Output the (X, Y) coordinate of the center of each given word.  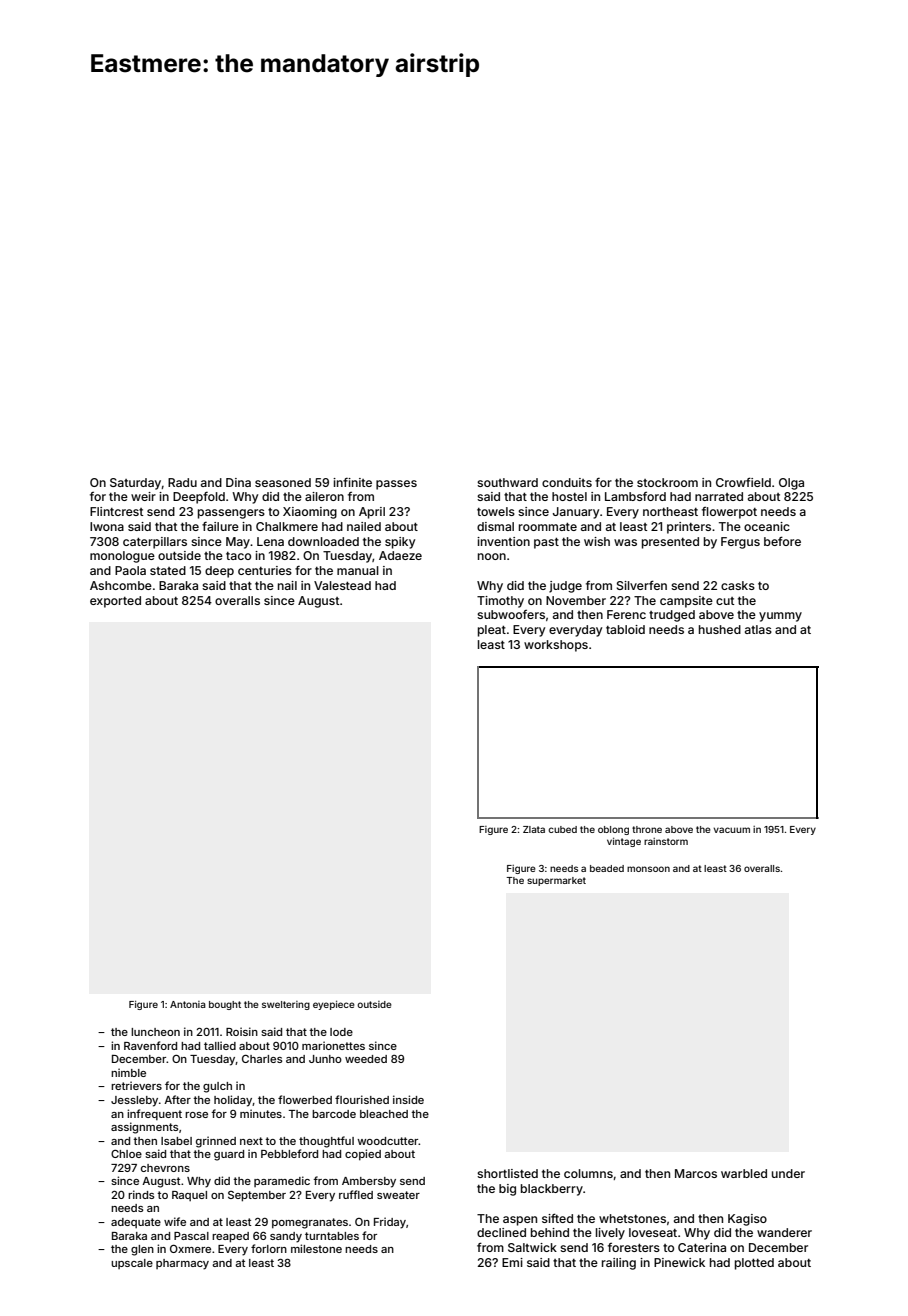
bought (225, 1005)
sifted (557, 1218)
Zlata (534, 829)
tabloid (625, 629)
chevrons (165, 1168)
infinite (352, 482)
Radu (182, 482)
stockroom (667, 482)
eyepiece (334, 1005)
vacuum (732, 830)
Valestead (342, 585)
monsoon (648, 869)
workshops (556, 646)
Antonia (188, 1004)
